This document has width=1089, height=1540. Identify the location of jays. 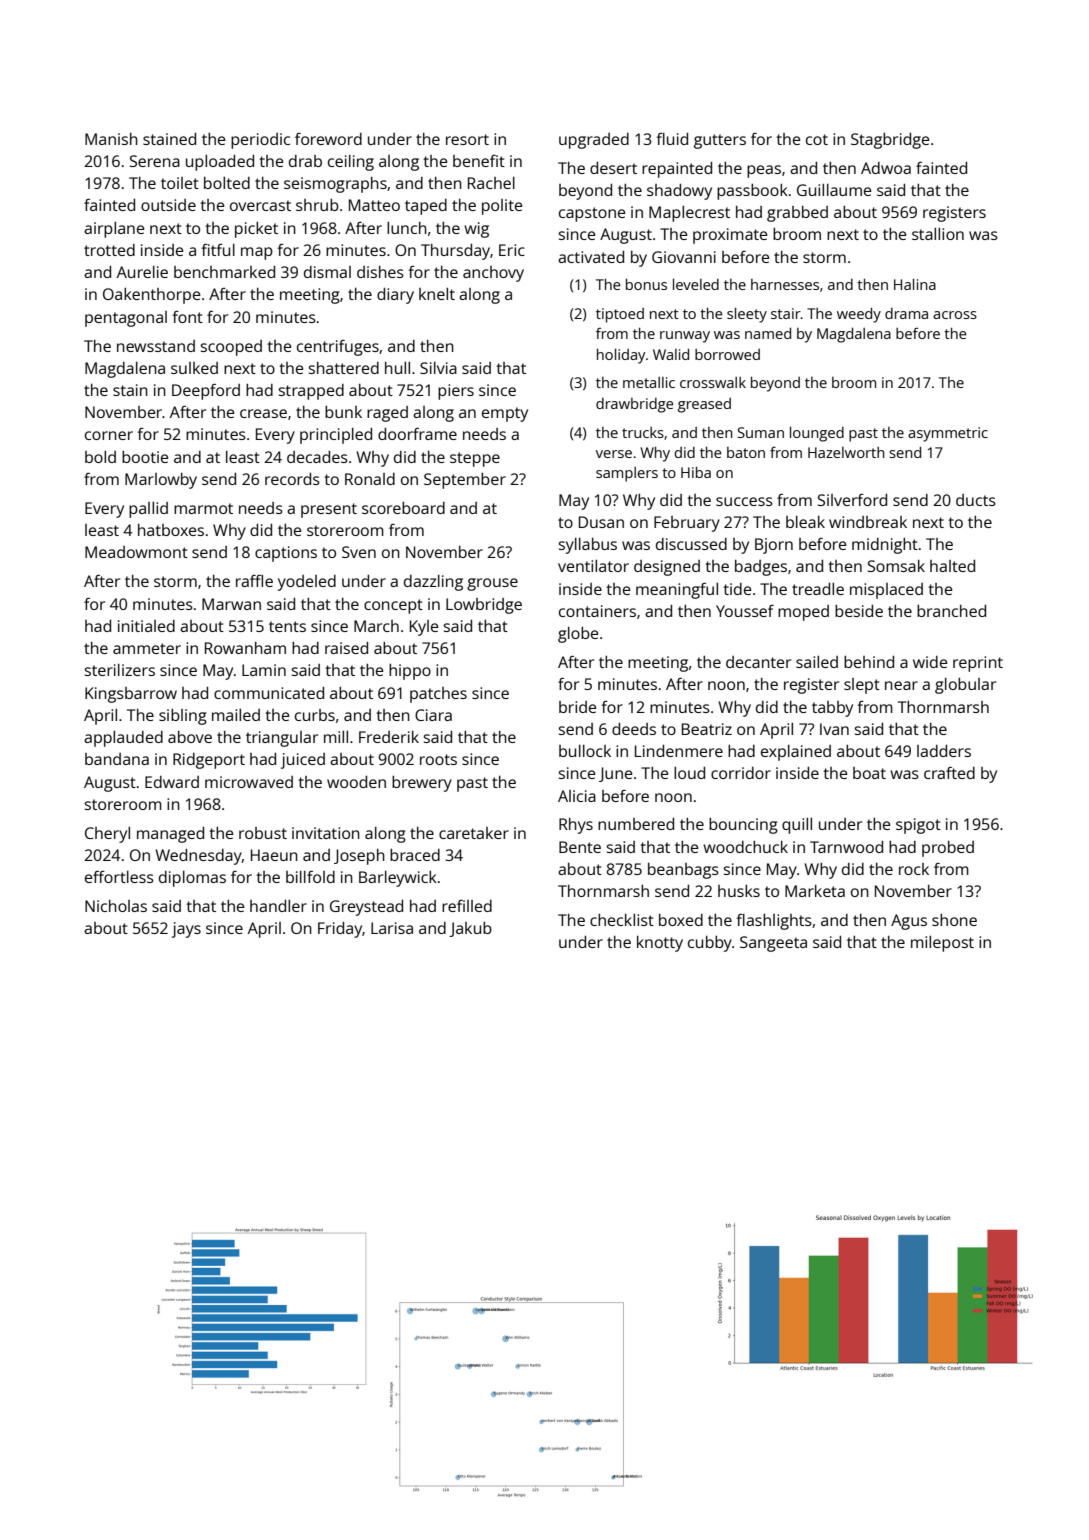
(186, 930).
